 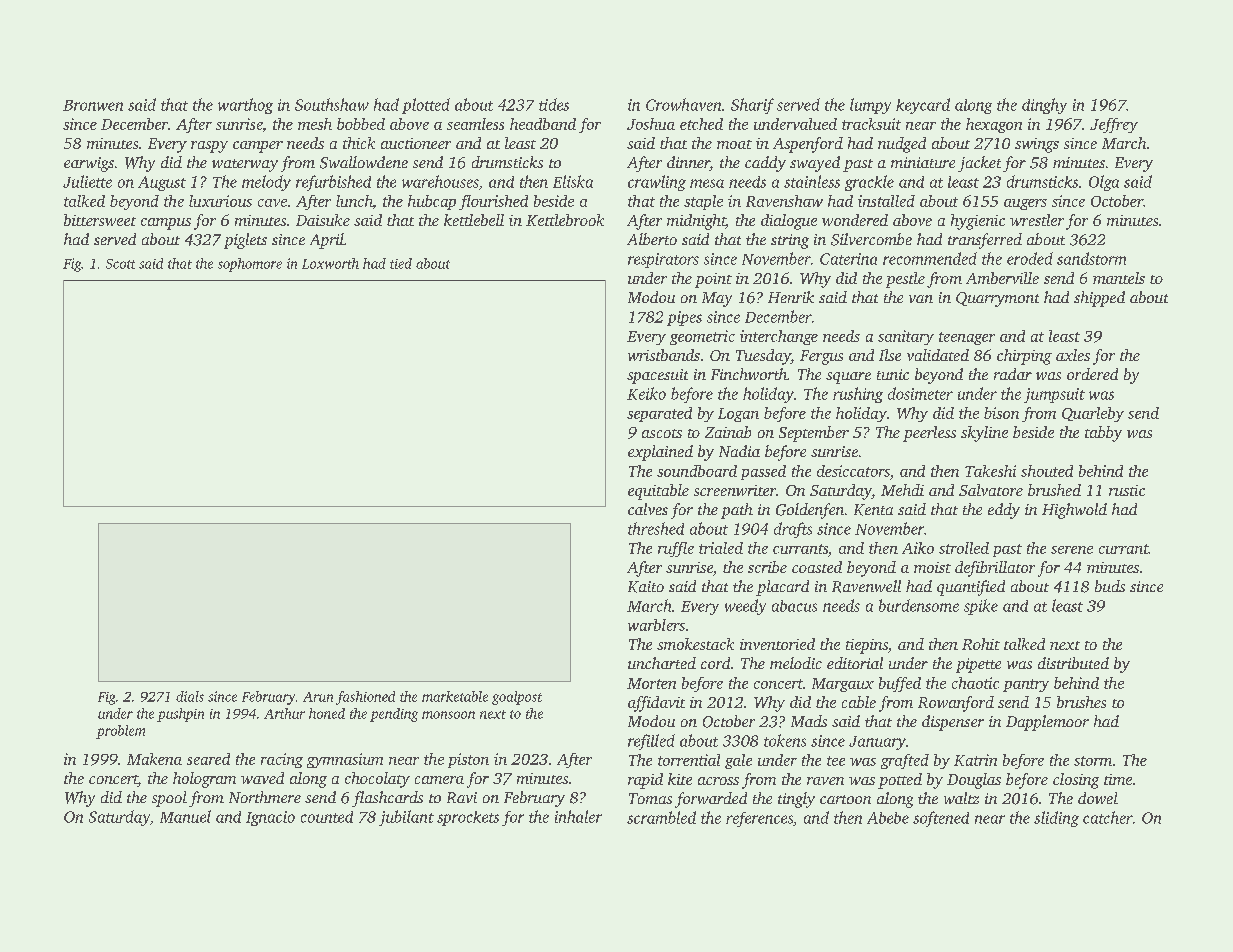 I want to click on string, so click(x=790, y=241).
